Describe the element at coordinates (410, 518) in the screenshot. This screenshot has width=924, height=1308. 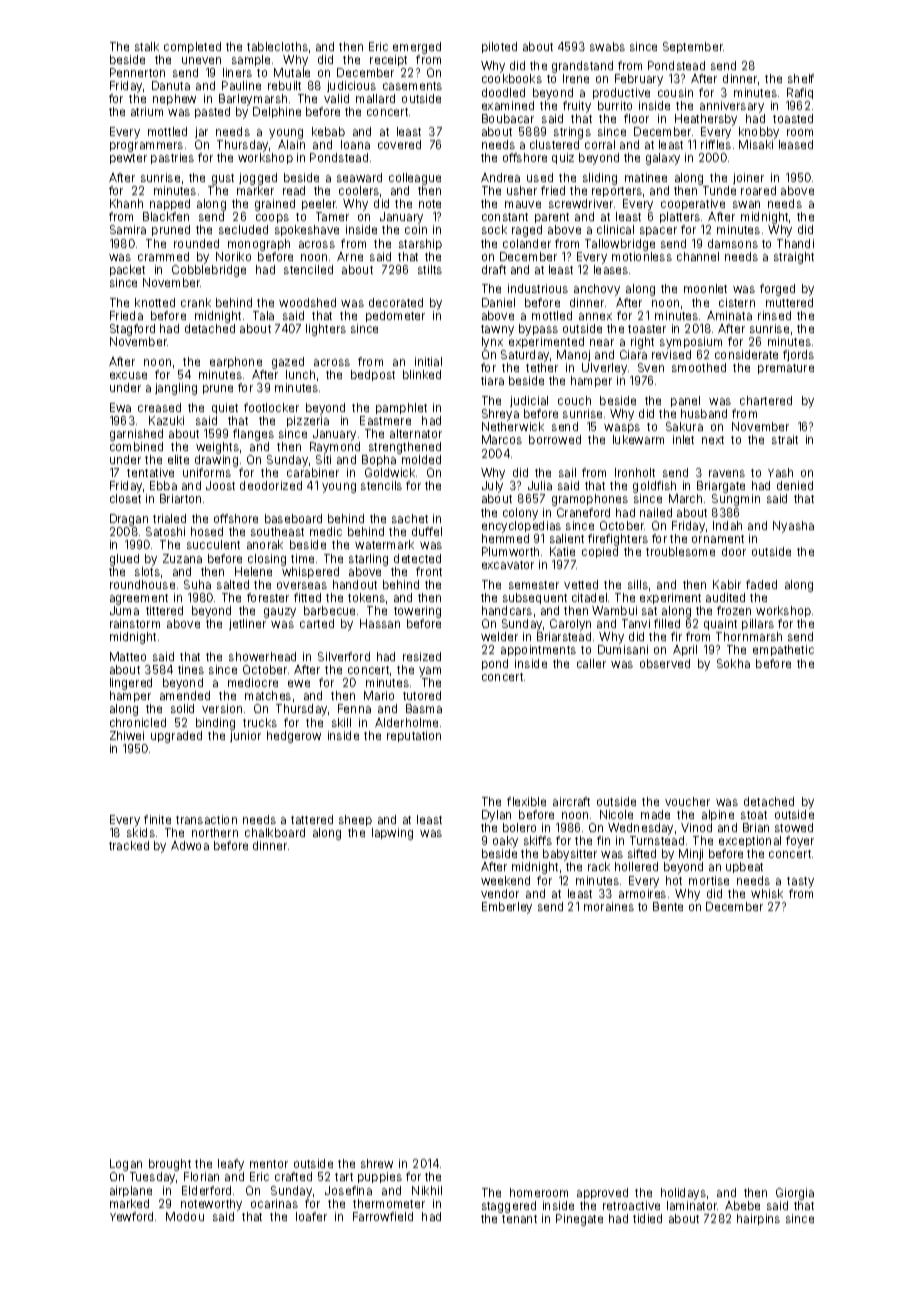
I see `sachet` at that location.
